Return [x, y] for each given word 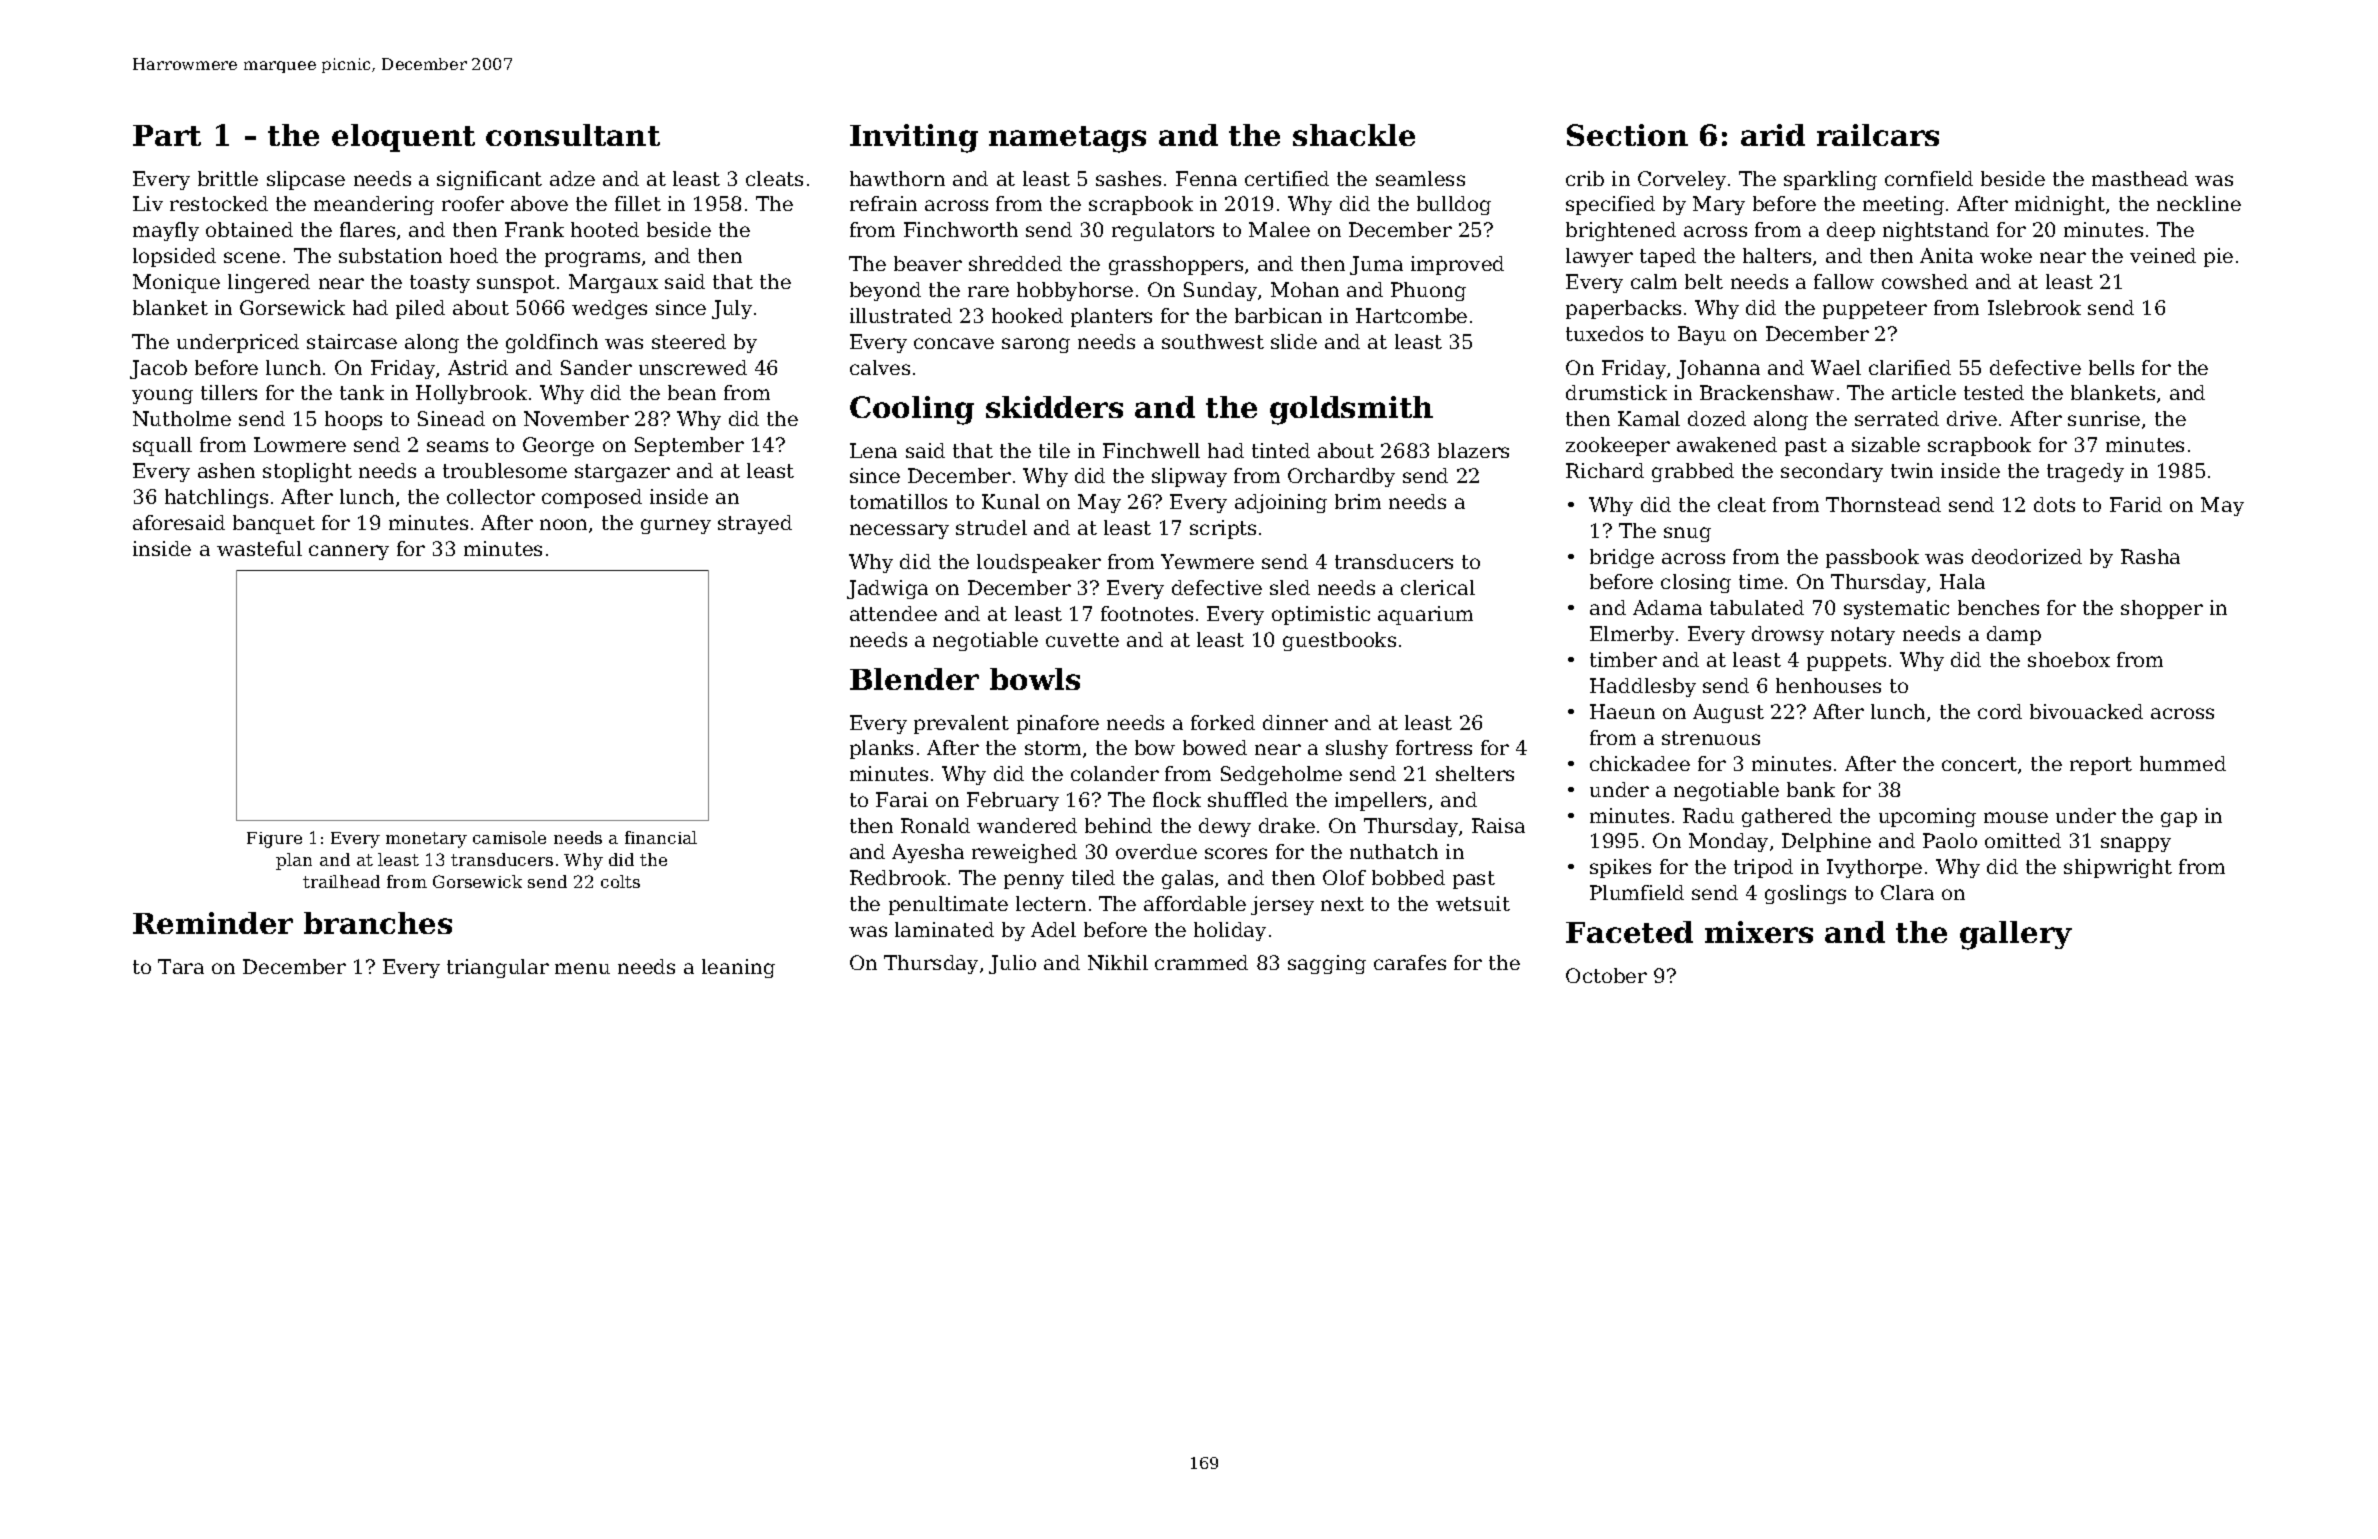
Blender [914, 679]
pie [2218, 257]
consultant [573, 135]
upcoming [1927, 817]
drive [1972, 418]
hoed [474, 255]
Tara [181, 966]
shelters [1475, 773]
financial [661, 837]
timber [1623, 659]
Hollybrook [471, 394]
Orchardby [1341, 477]
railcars [1878, 135]
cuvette [1082, 640]
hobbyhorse [1075, 291]
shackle [1354, 135]
